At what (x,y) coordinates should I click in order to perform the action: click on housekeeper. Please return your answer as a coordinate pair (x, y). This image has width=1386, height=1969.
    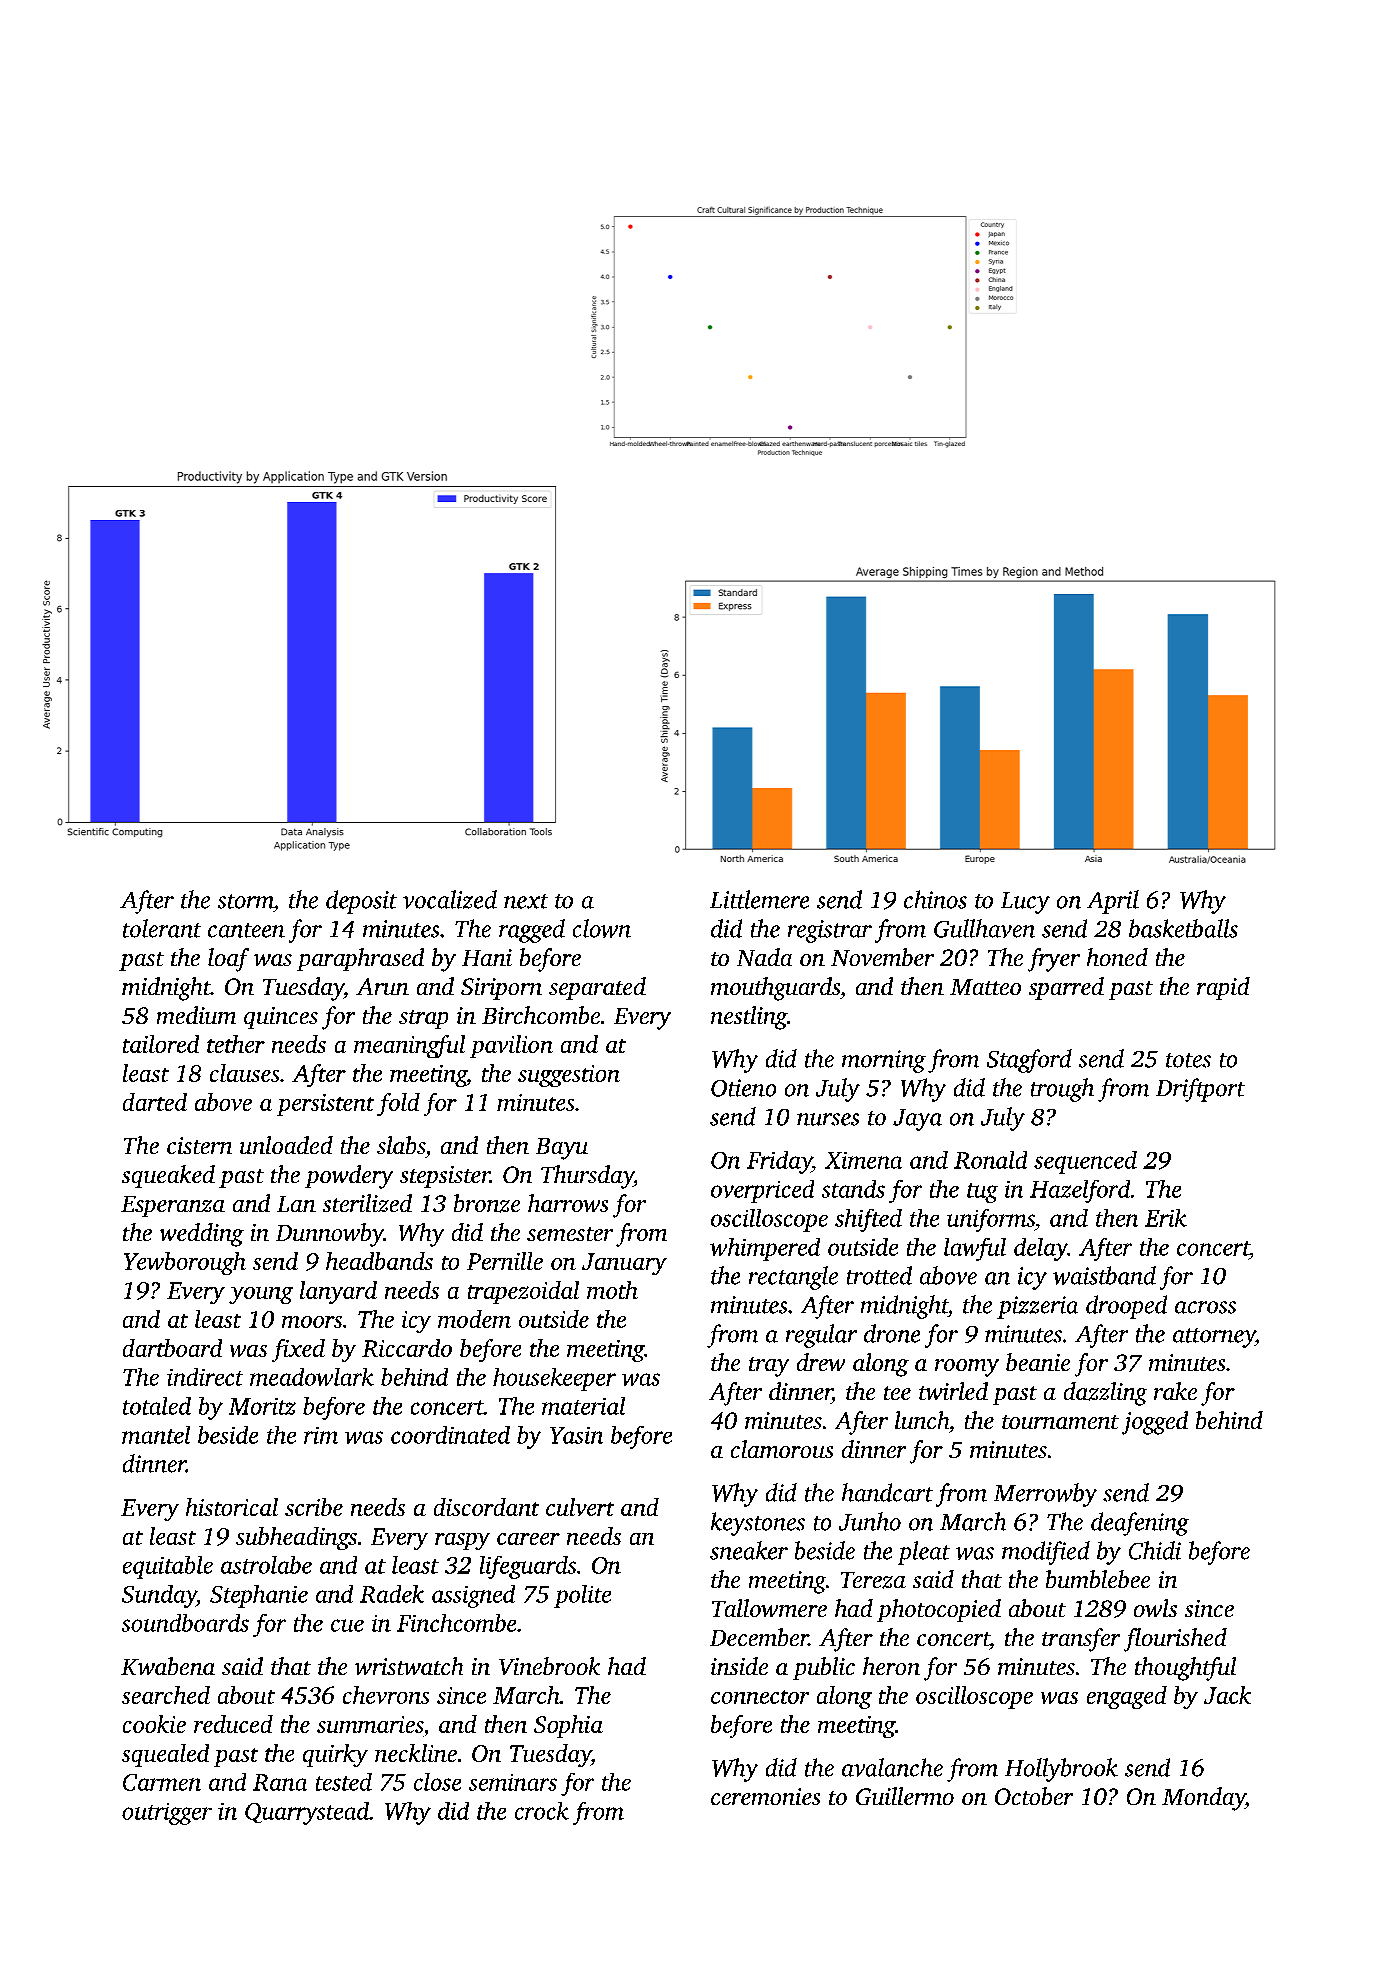
    Looking at the image, I should click on (554, 1379).
